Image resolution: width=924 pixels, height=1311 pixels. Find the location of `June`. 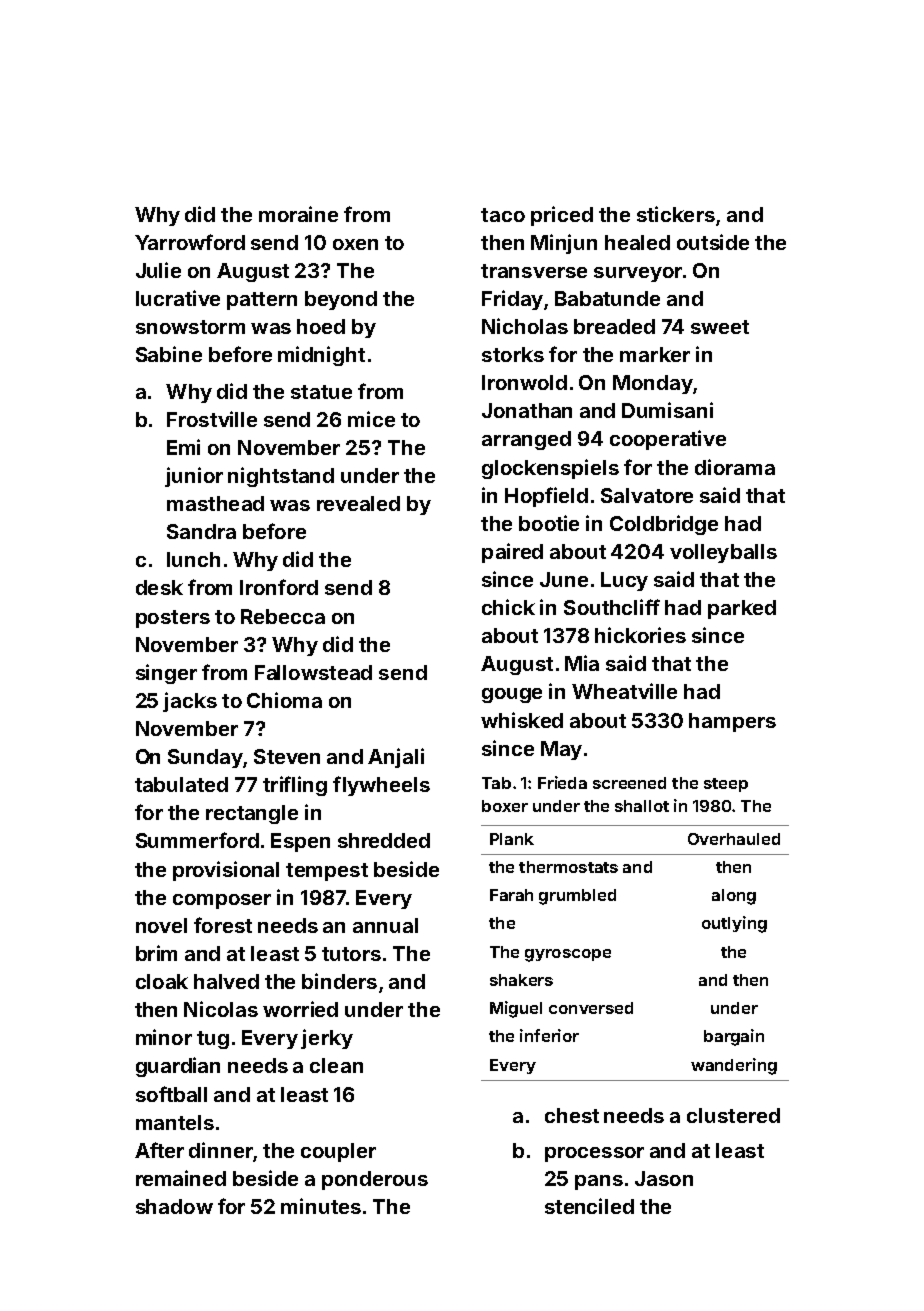

June is located at coordinates (564, 579).
